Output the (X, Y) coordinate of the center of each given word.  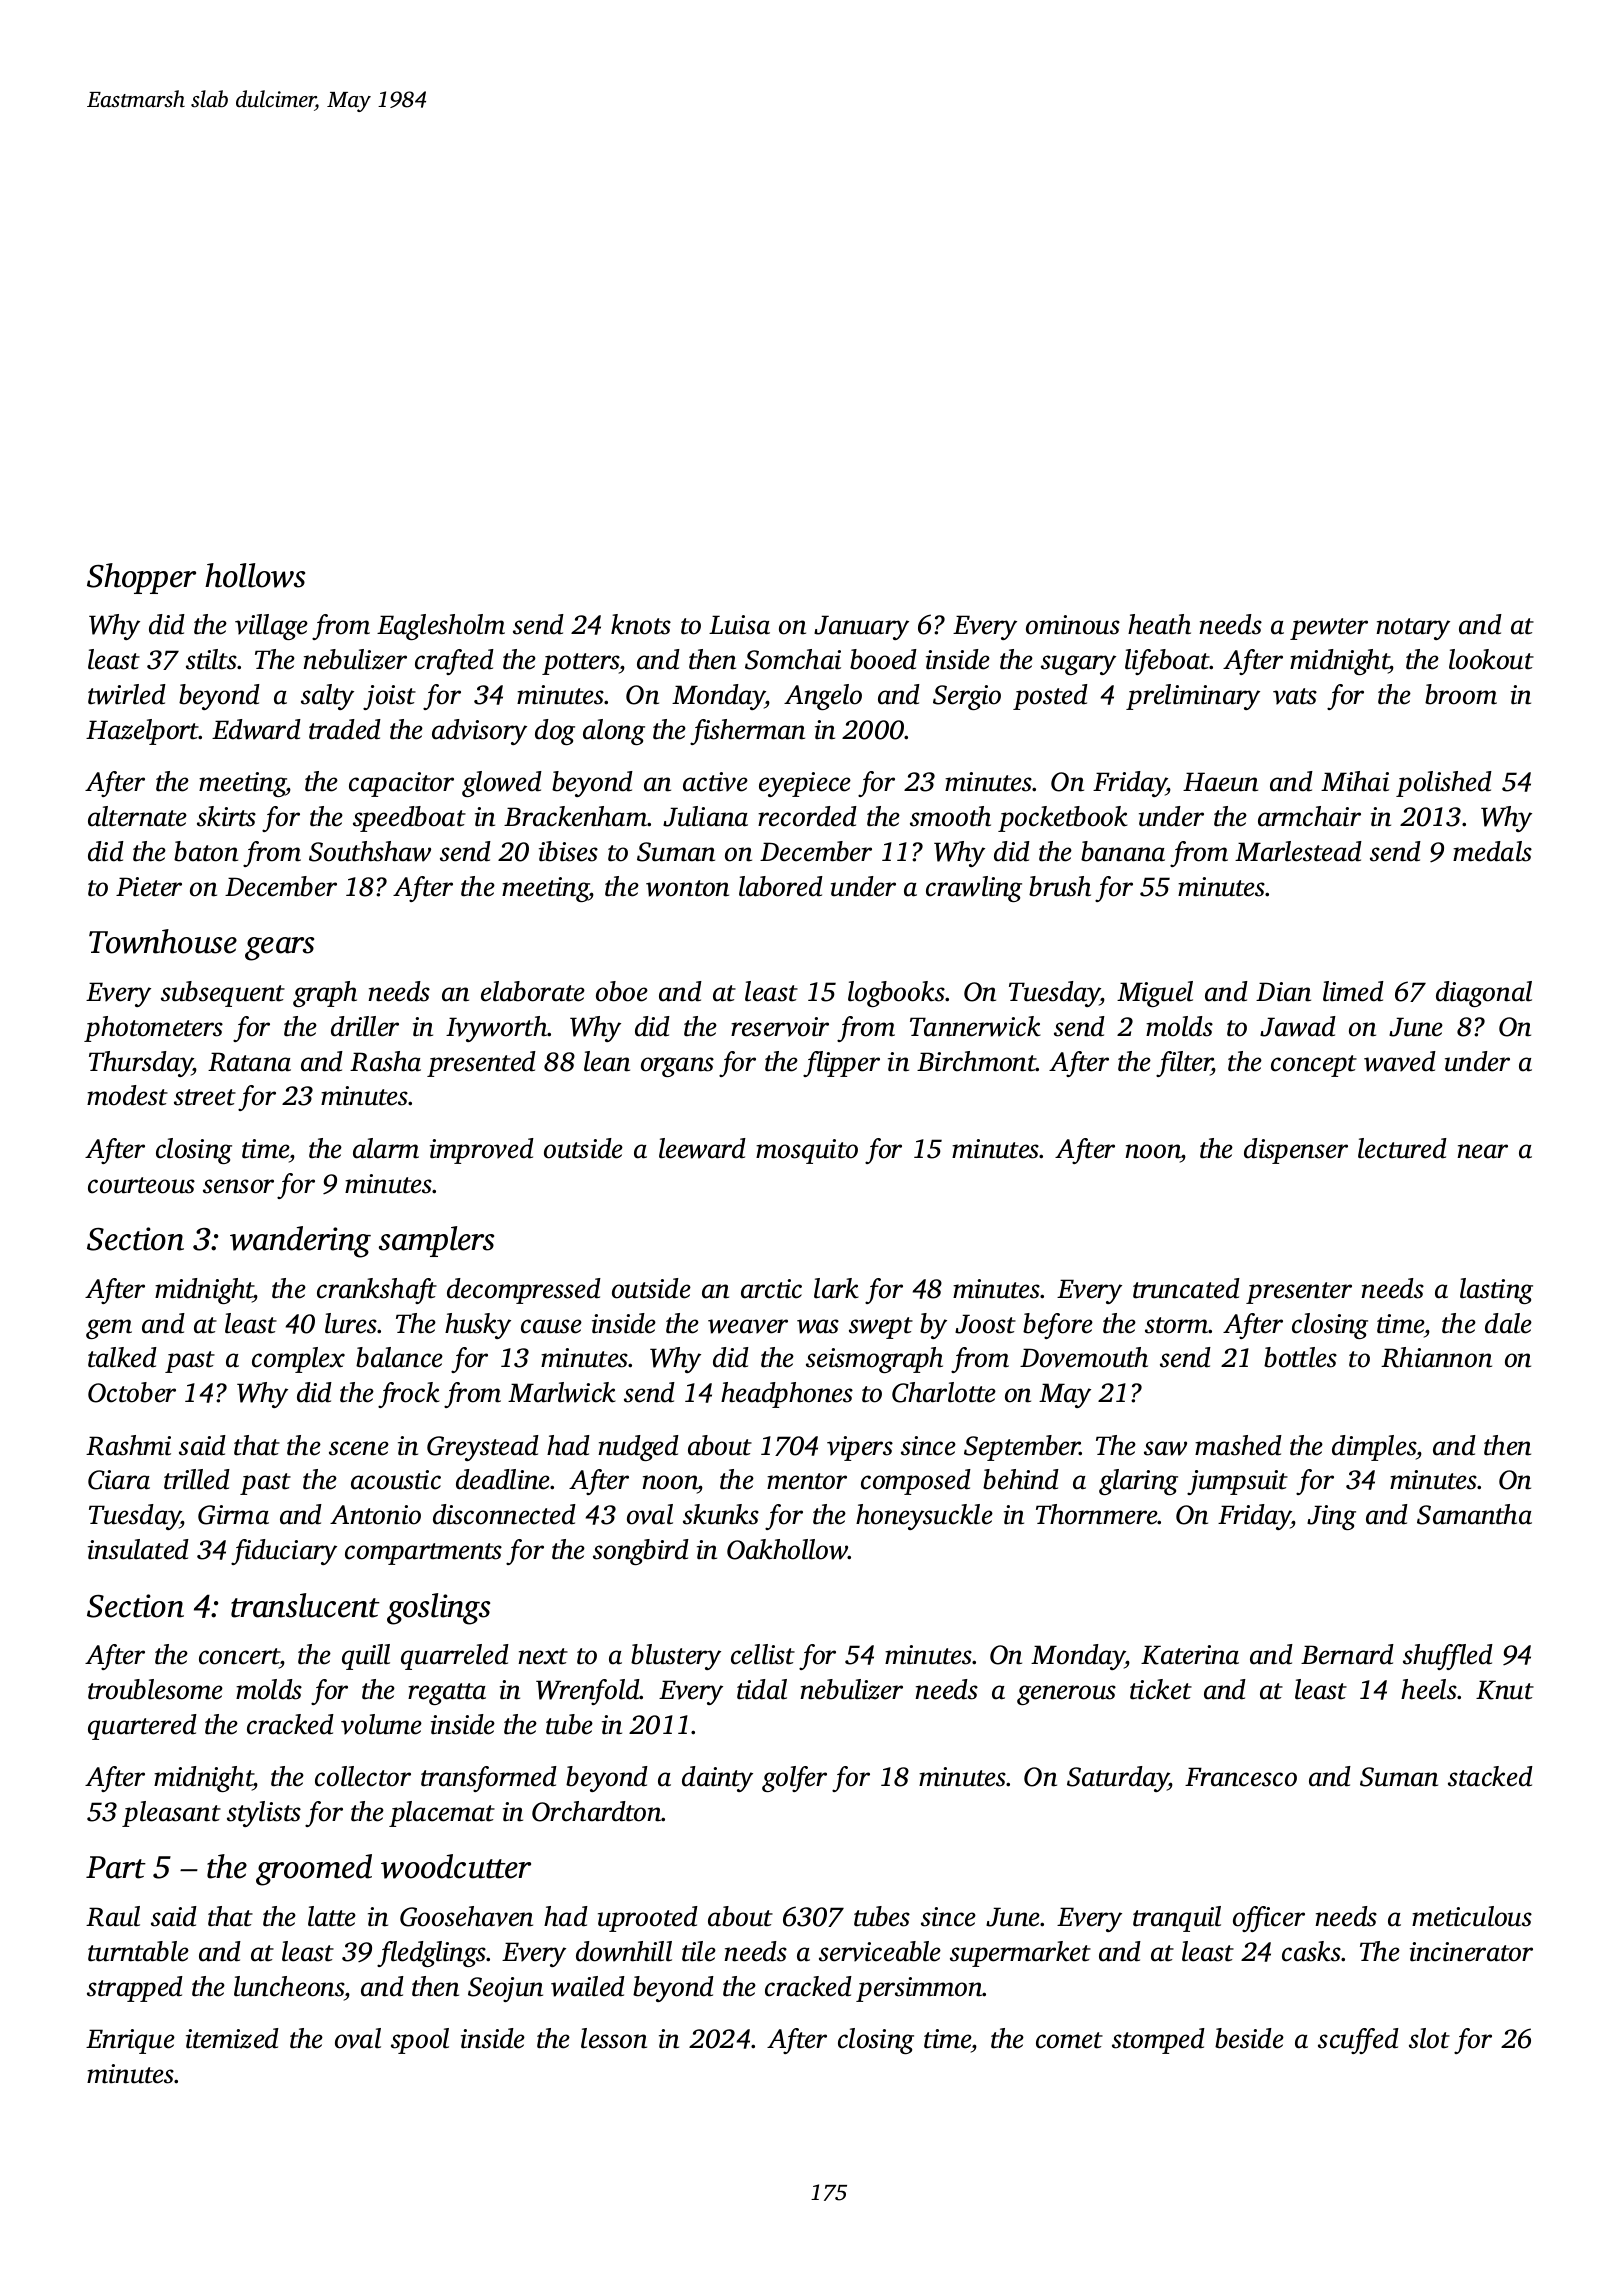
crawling (974, 889)
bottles (1300, 1357)
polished (1444, 784)
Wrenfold (588, 1692)
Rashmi (128, 1445)
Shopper (141, 578)
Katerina (1190, 1655)
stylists (264, 1814)
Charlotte (944, 1392)
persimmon (919, 1989)
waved (1400, 1061)
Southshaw (370, 851)
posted (1050, 697)
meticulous (1472, 1916)
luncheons (289, 1986)
